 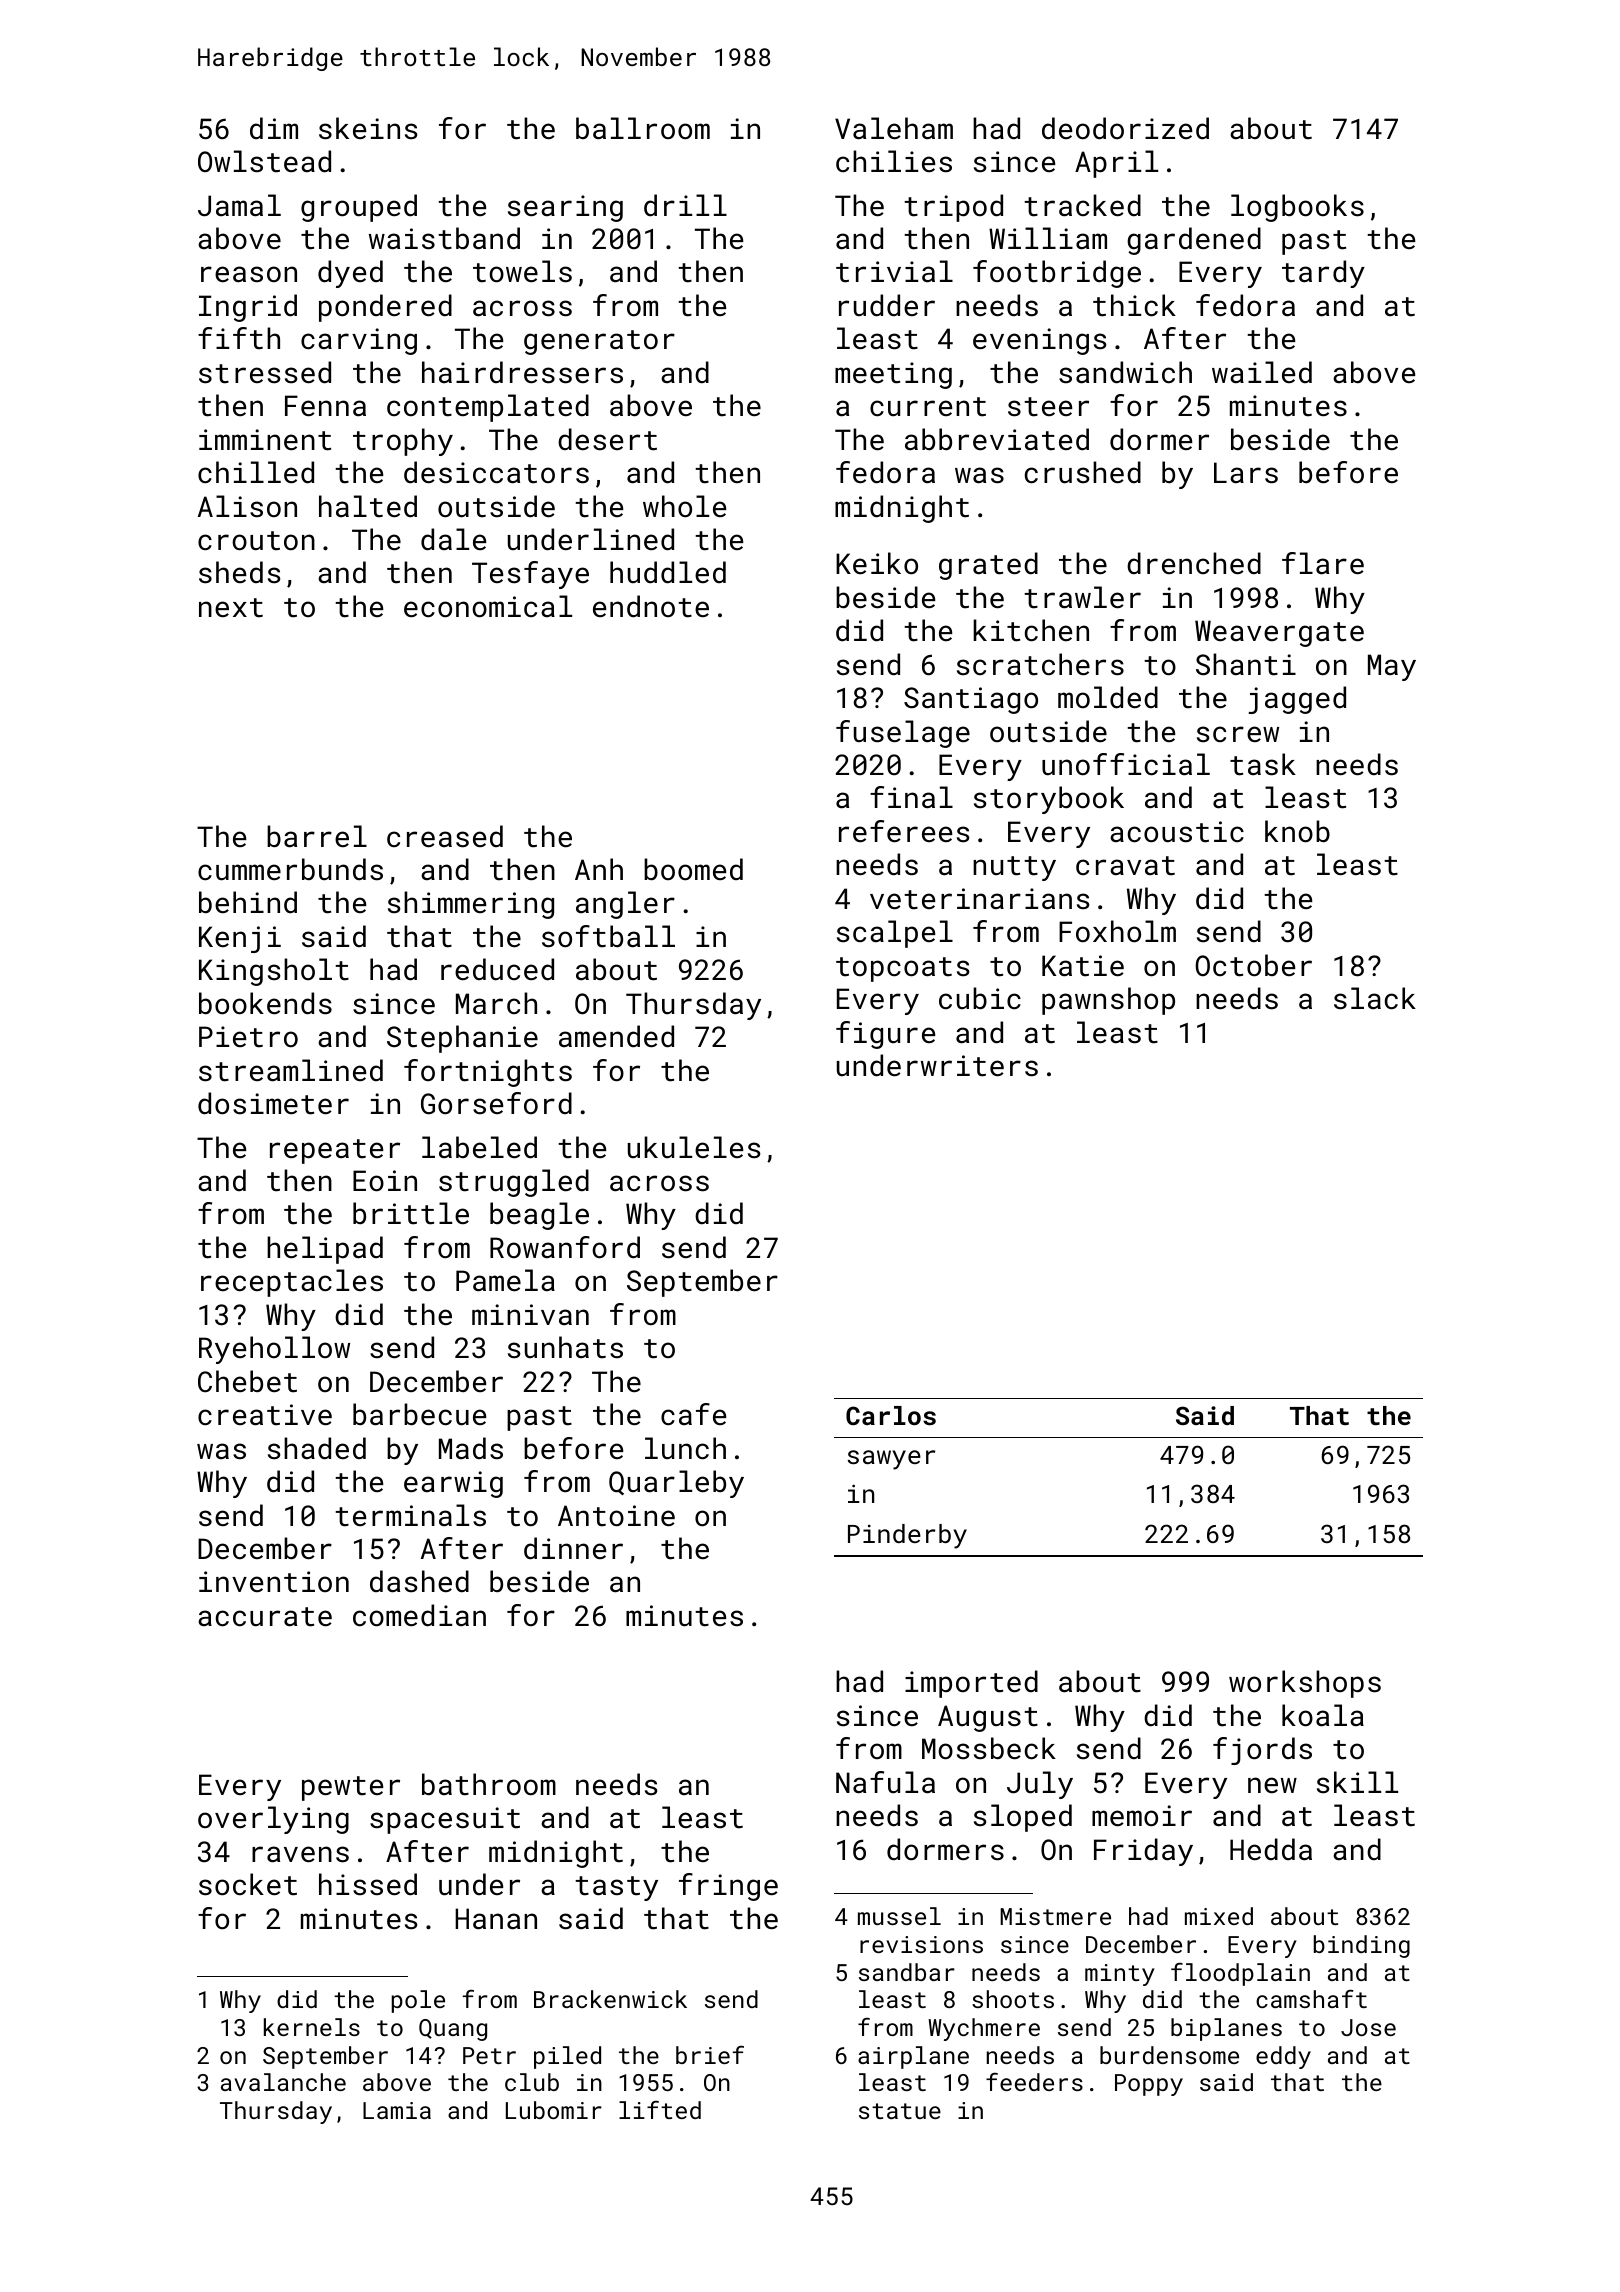 I want to click on searing, so click(x=565, y=208).
